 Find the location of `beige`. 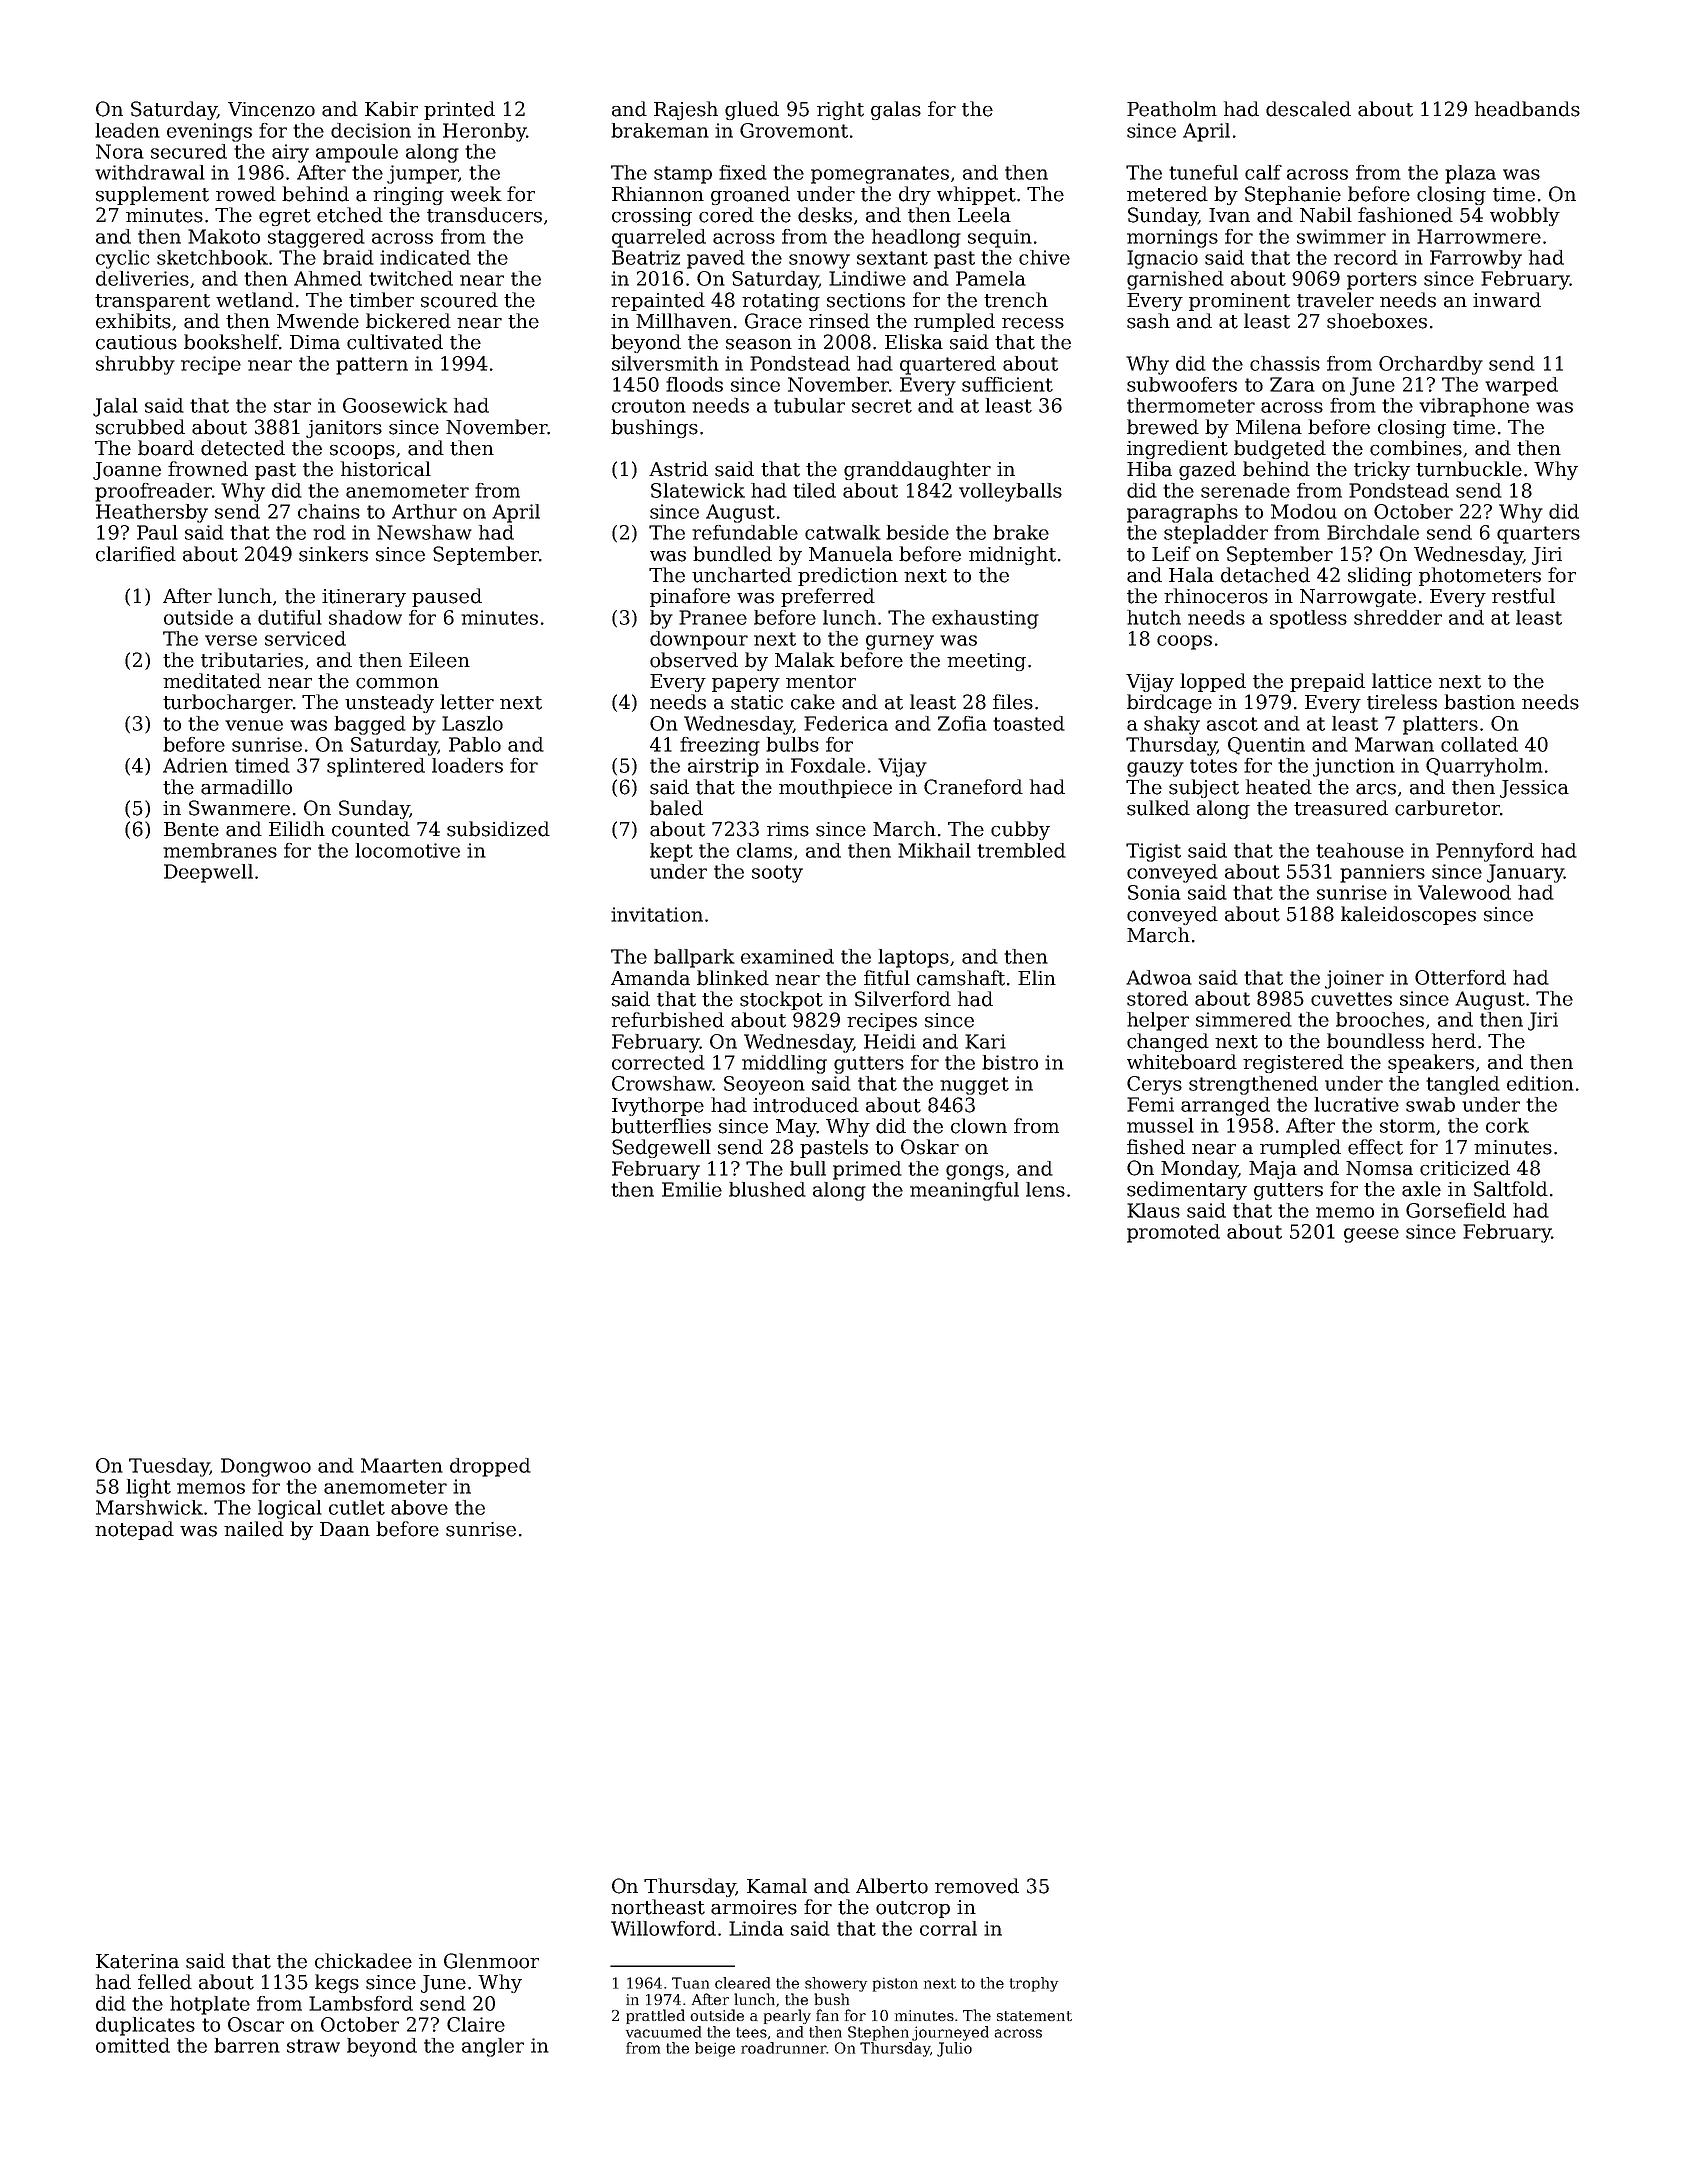

beige is located at coordinates (715, 2049).
